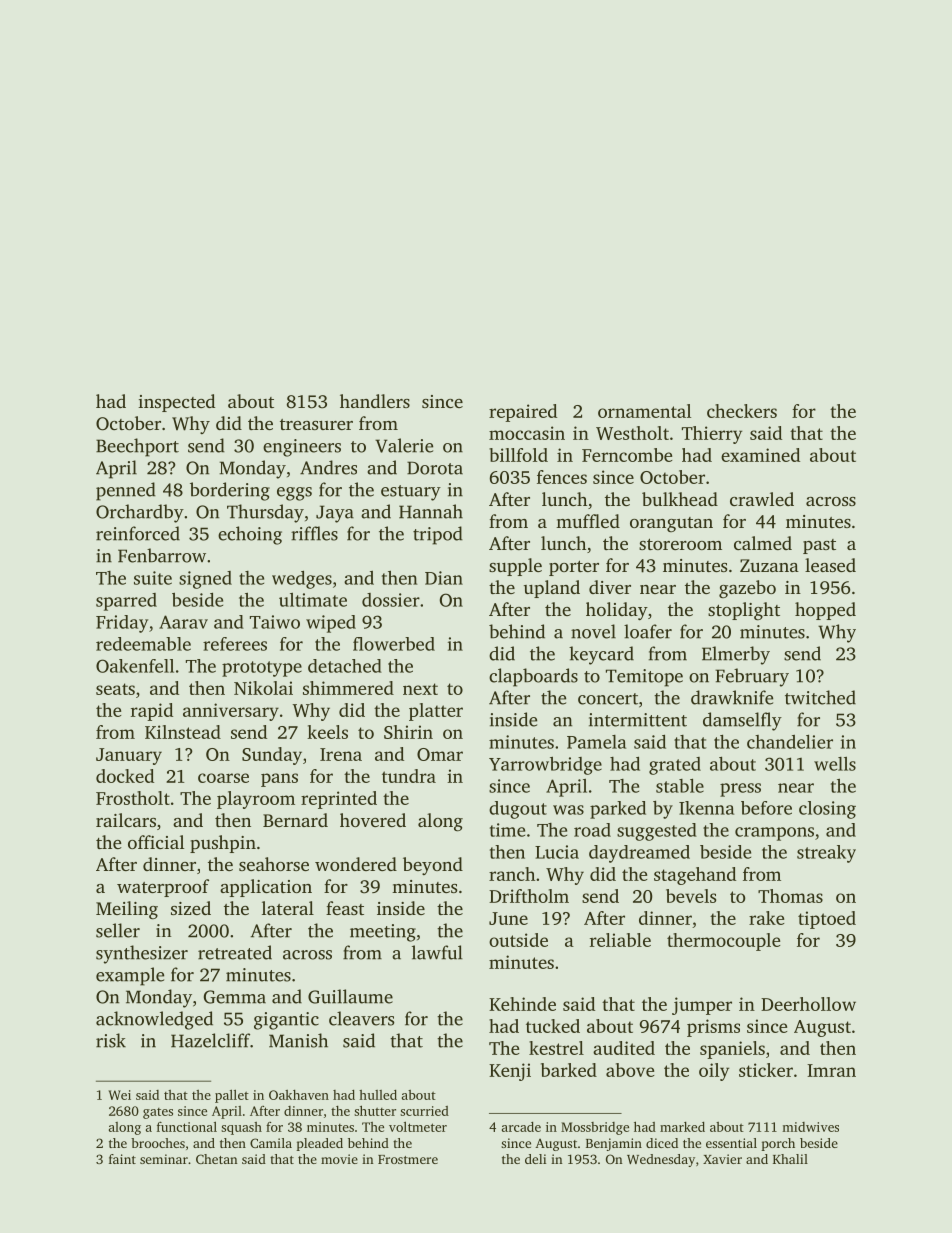 The image size is (952, 1233). What do you see at coordinates (778, 1144) in the screenshot?
I see `porch` at bounding box center [778, 1144].
